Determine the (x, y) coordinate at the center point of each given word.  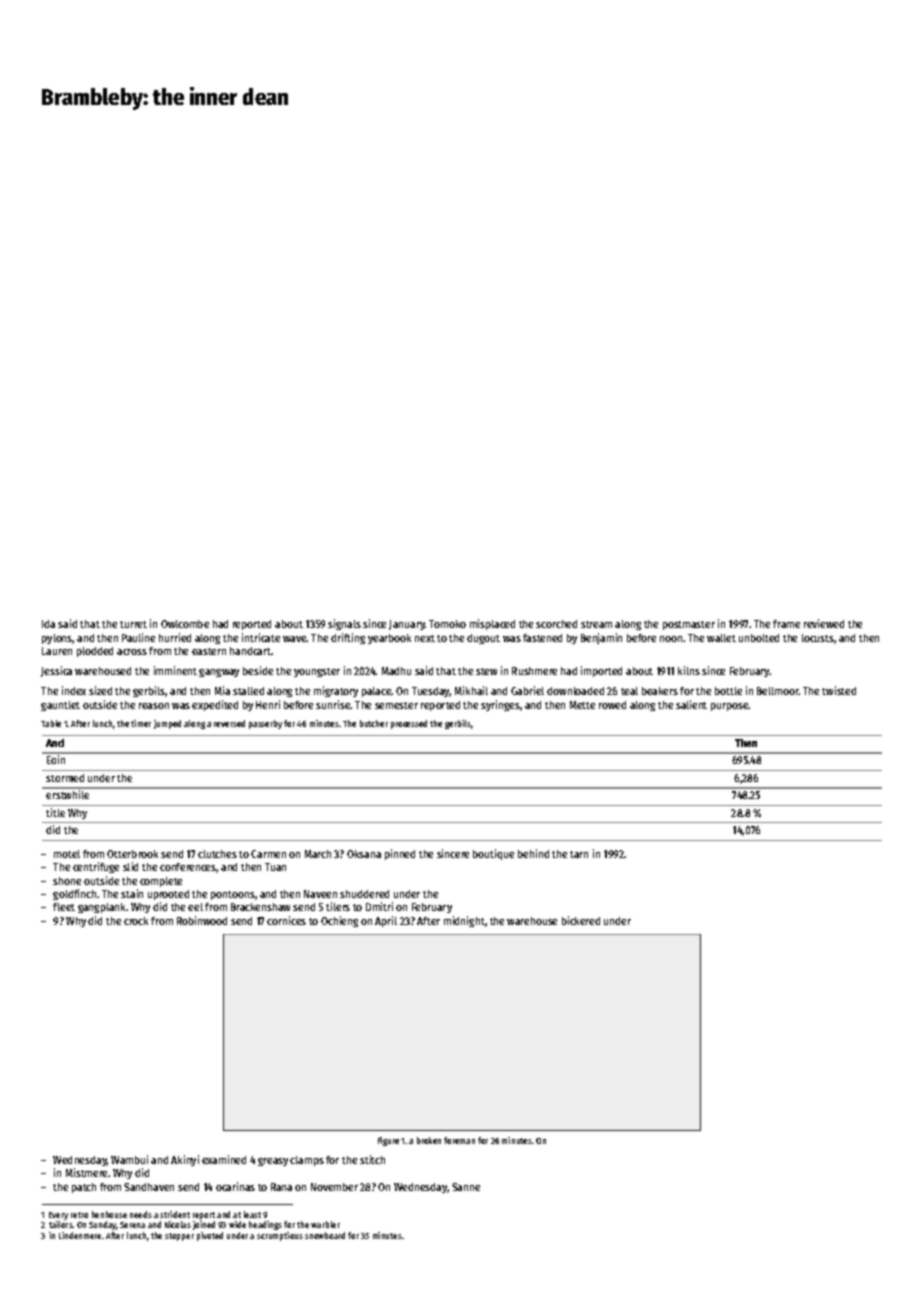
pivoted (210, 1236)
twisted (839, 690)
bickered (581, 920)
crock (136, 921)
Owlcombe (185, 624)
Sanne (466, 1187)
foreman (459, 1140)
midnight (464, 921)
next (425, 638)
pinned (400, 854)
